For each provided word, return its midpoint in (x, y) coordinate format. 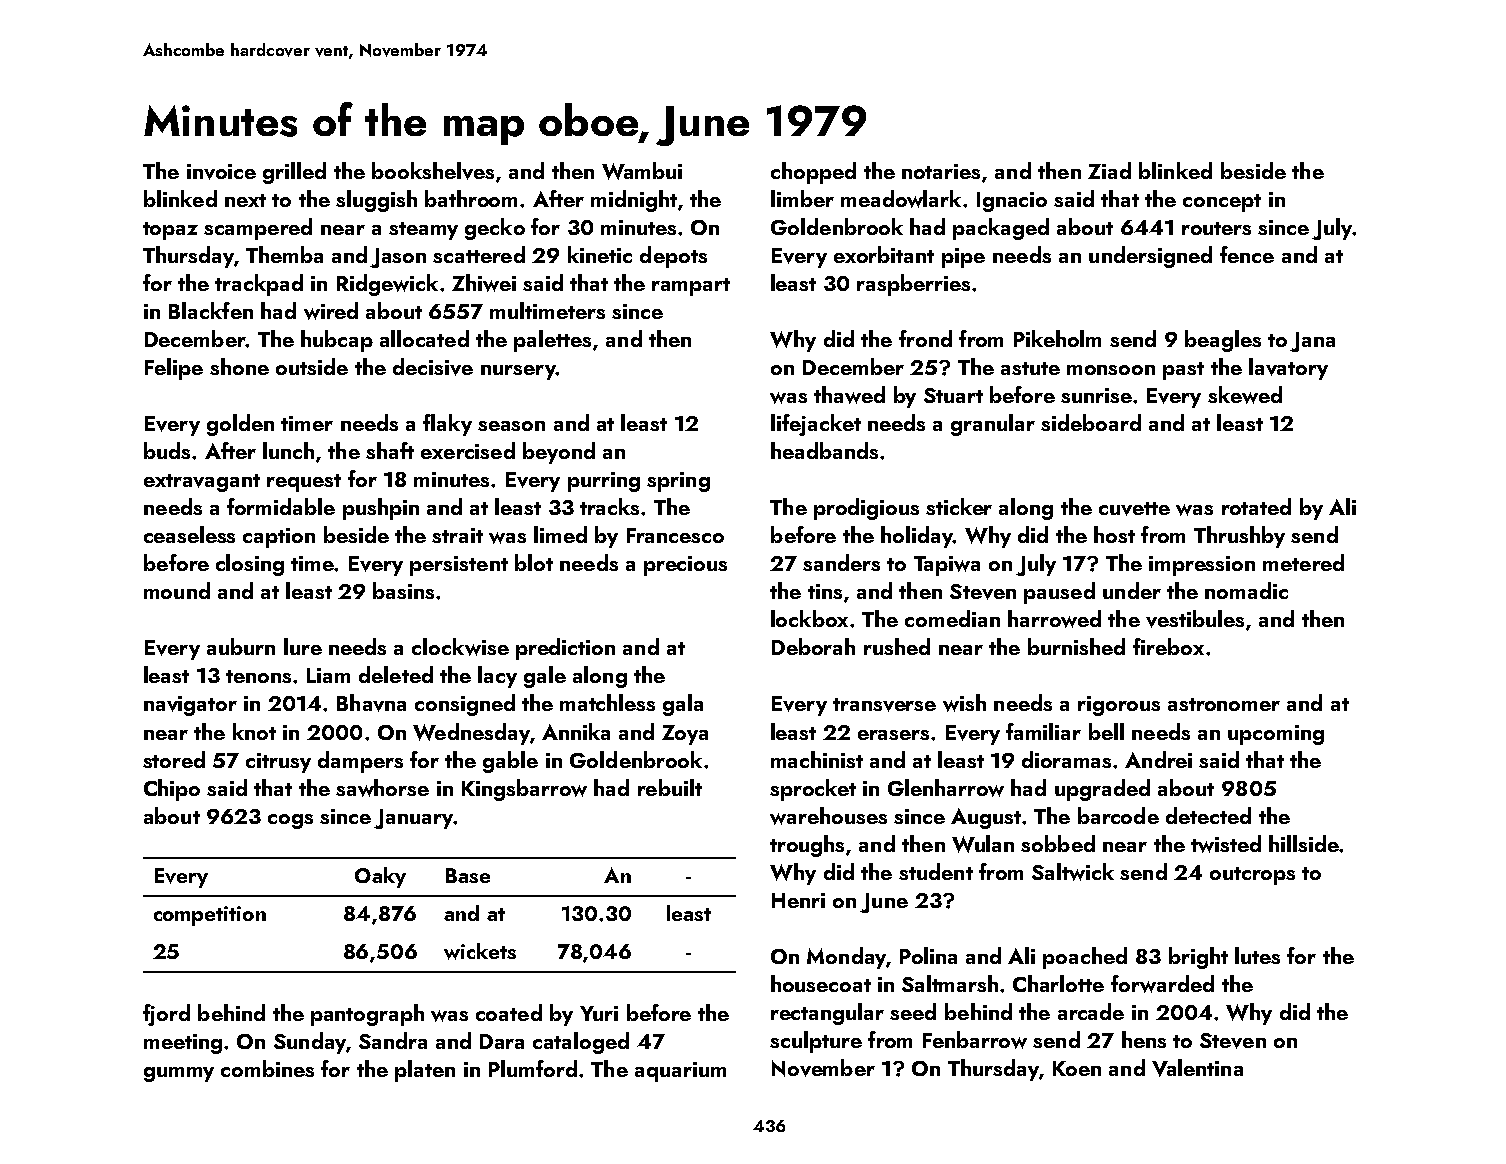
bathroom (471, 198)
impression (1202, 566)
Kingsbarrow (524, 790)
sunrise (1096, 395)
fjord (166, 1015)
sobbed (1058, 843)
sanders (841, 562)
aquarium (680, 1072)
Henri (798, 900)
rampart (691, 287)
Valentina (1197, 1068)
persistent (459, 566)
